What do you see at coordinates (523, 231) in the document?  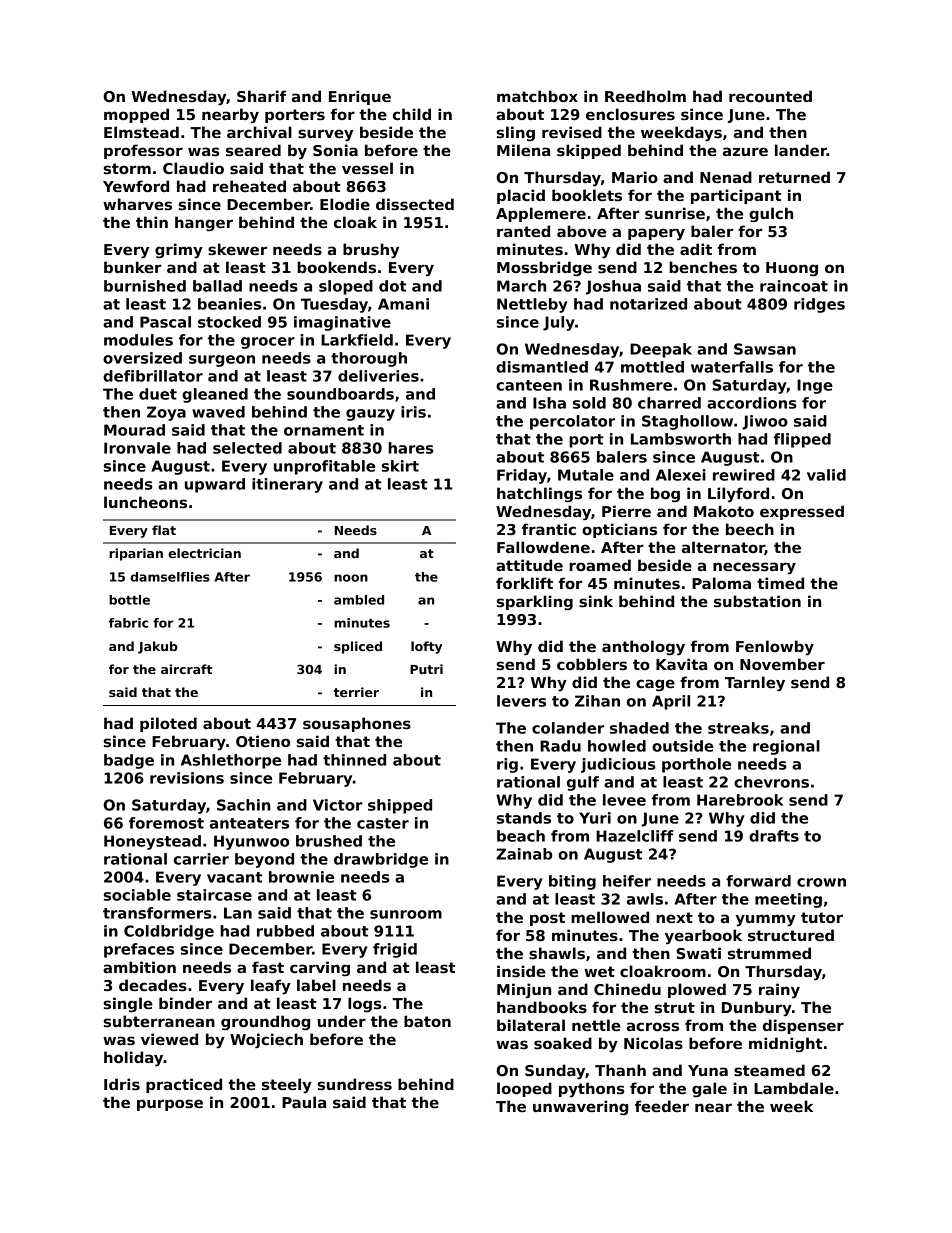 I see `ranted` at bounding box center [523, 231].
